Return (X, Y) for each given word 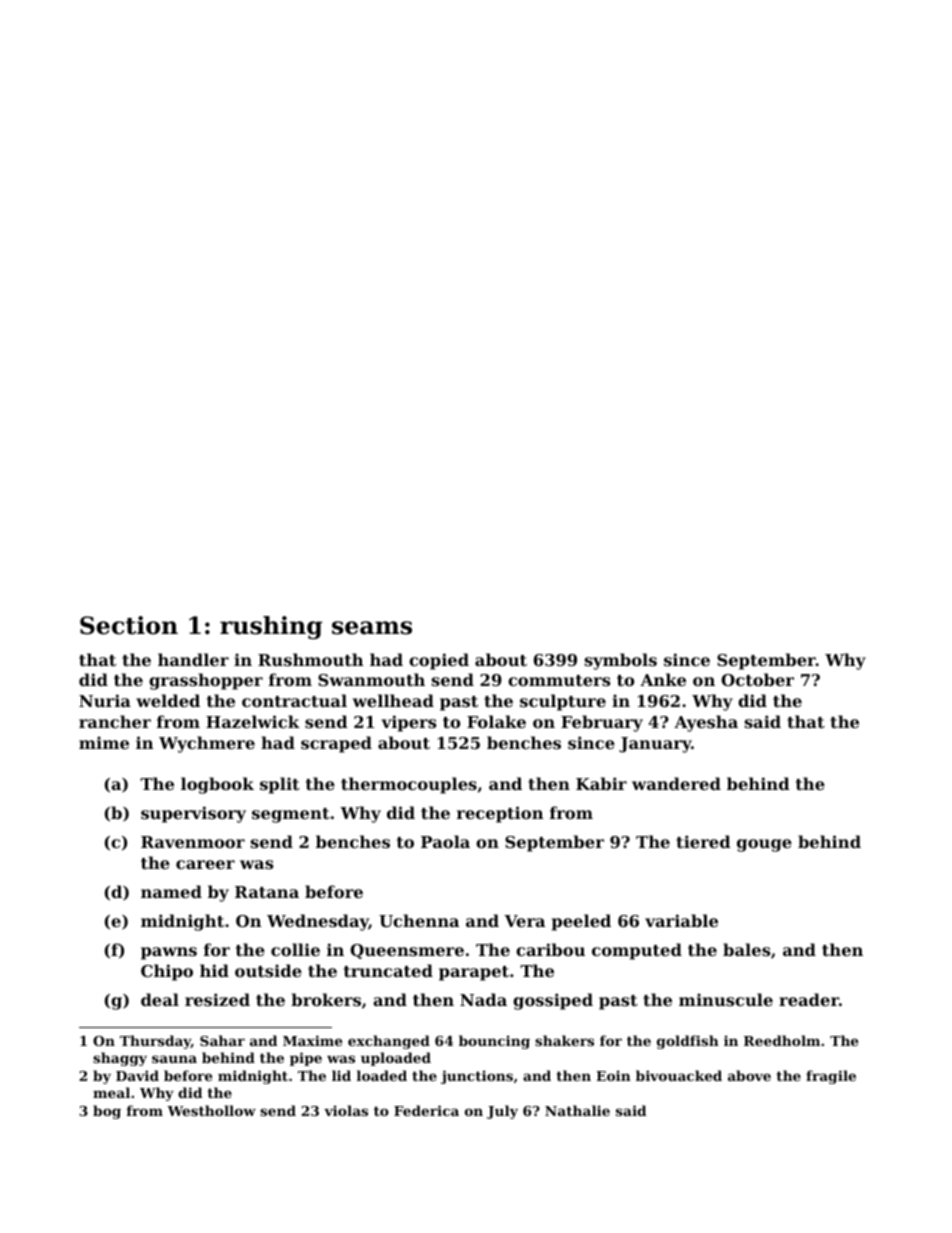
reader (809, 999)
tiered (703, 841)
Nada (483, 999)
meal (111, 1092)
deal (160, 999)
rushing (271, 628)
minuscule (726, 999)
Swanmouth (371, 679)
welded (168, 700)
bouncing (494, 1042)
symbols (621, 661)
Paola (445, 841)
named (171, 891)
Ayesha (706, 723)
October (757, 679)
